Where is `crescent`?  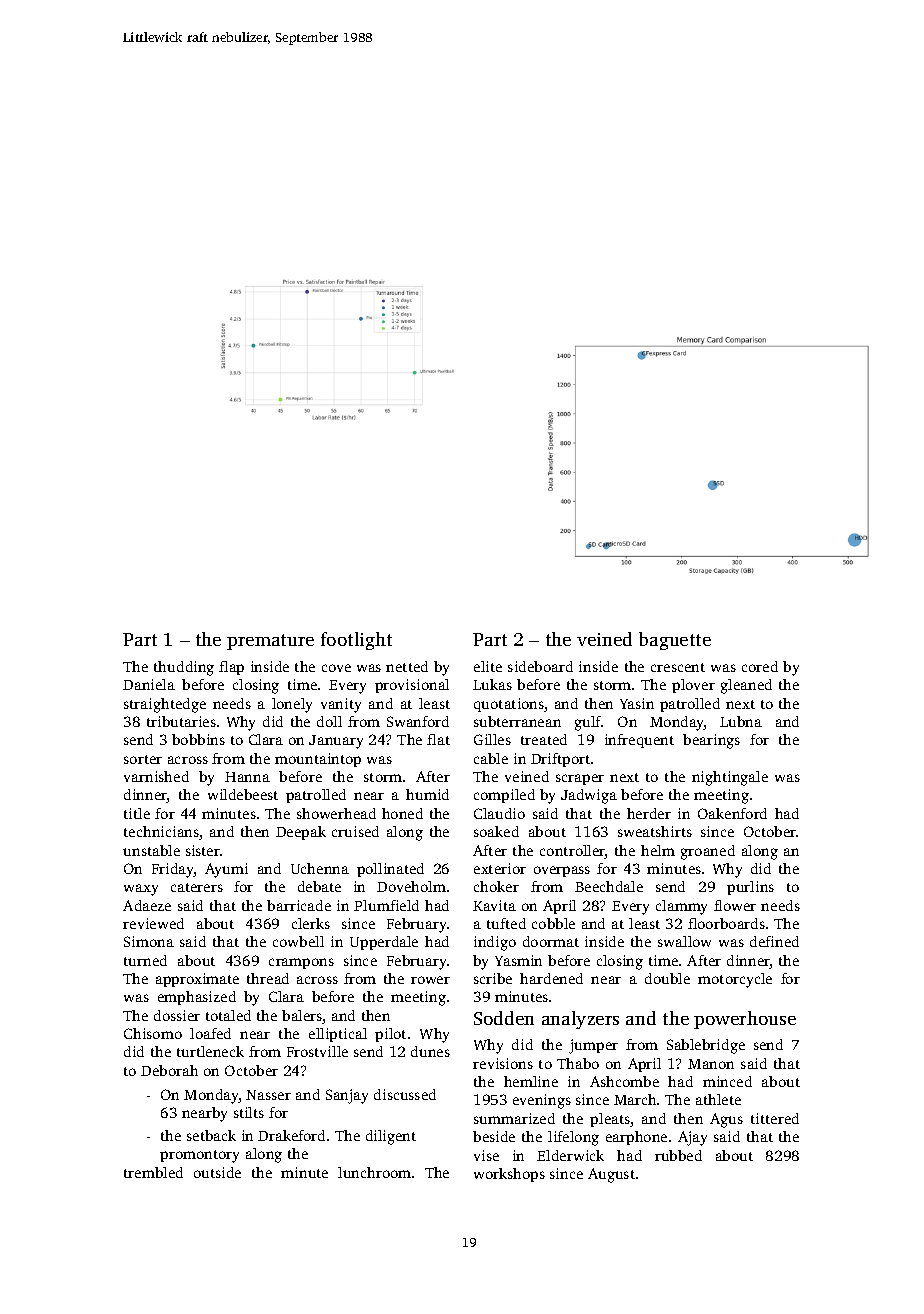 crescent is located at coordinates (678, 667).
